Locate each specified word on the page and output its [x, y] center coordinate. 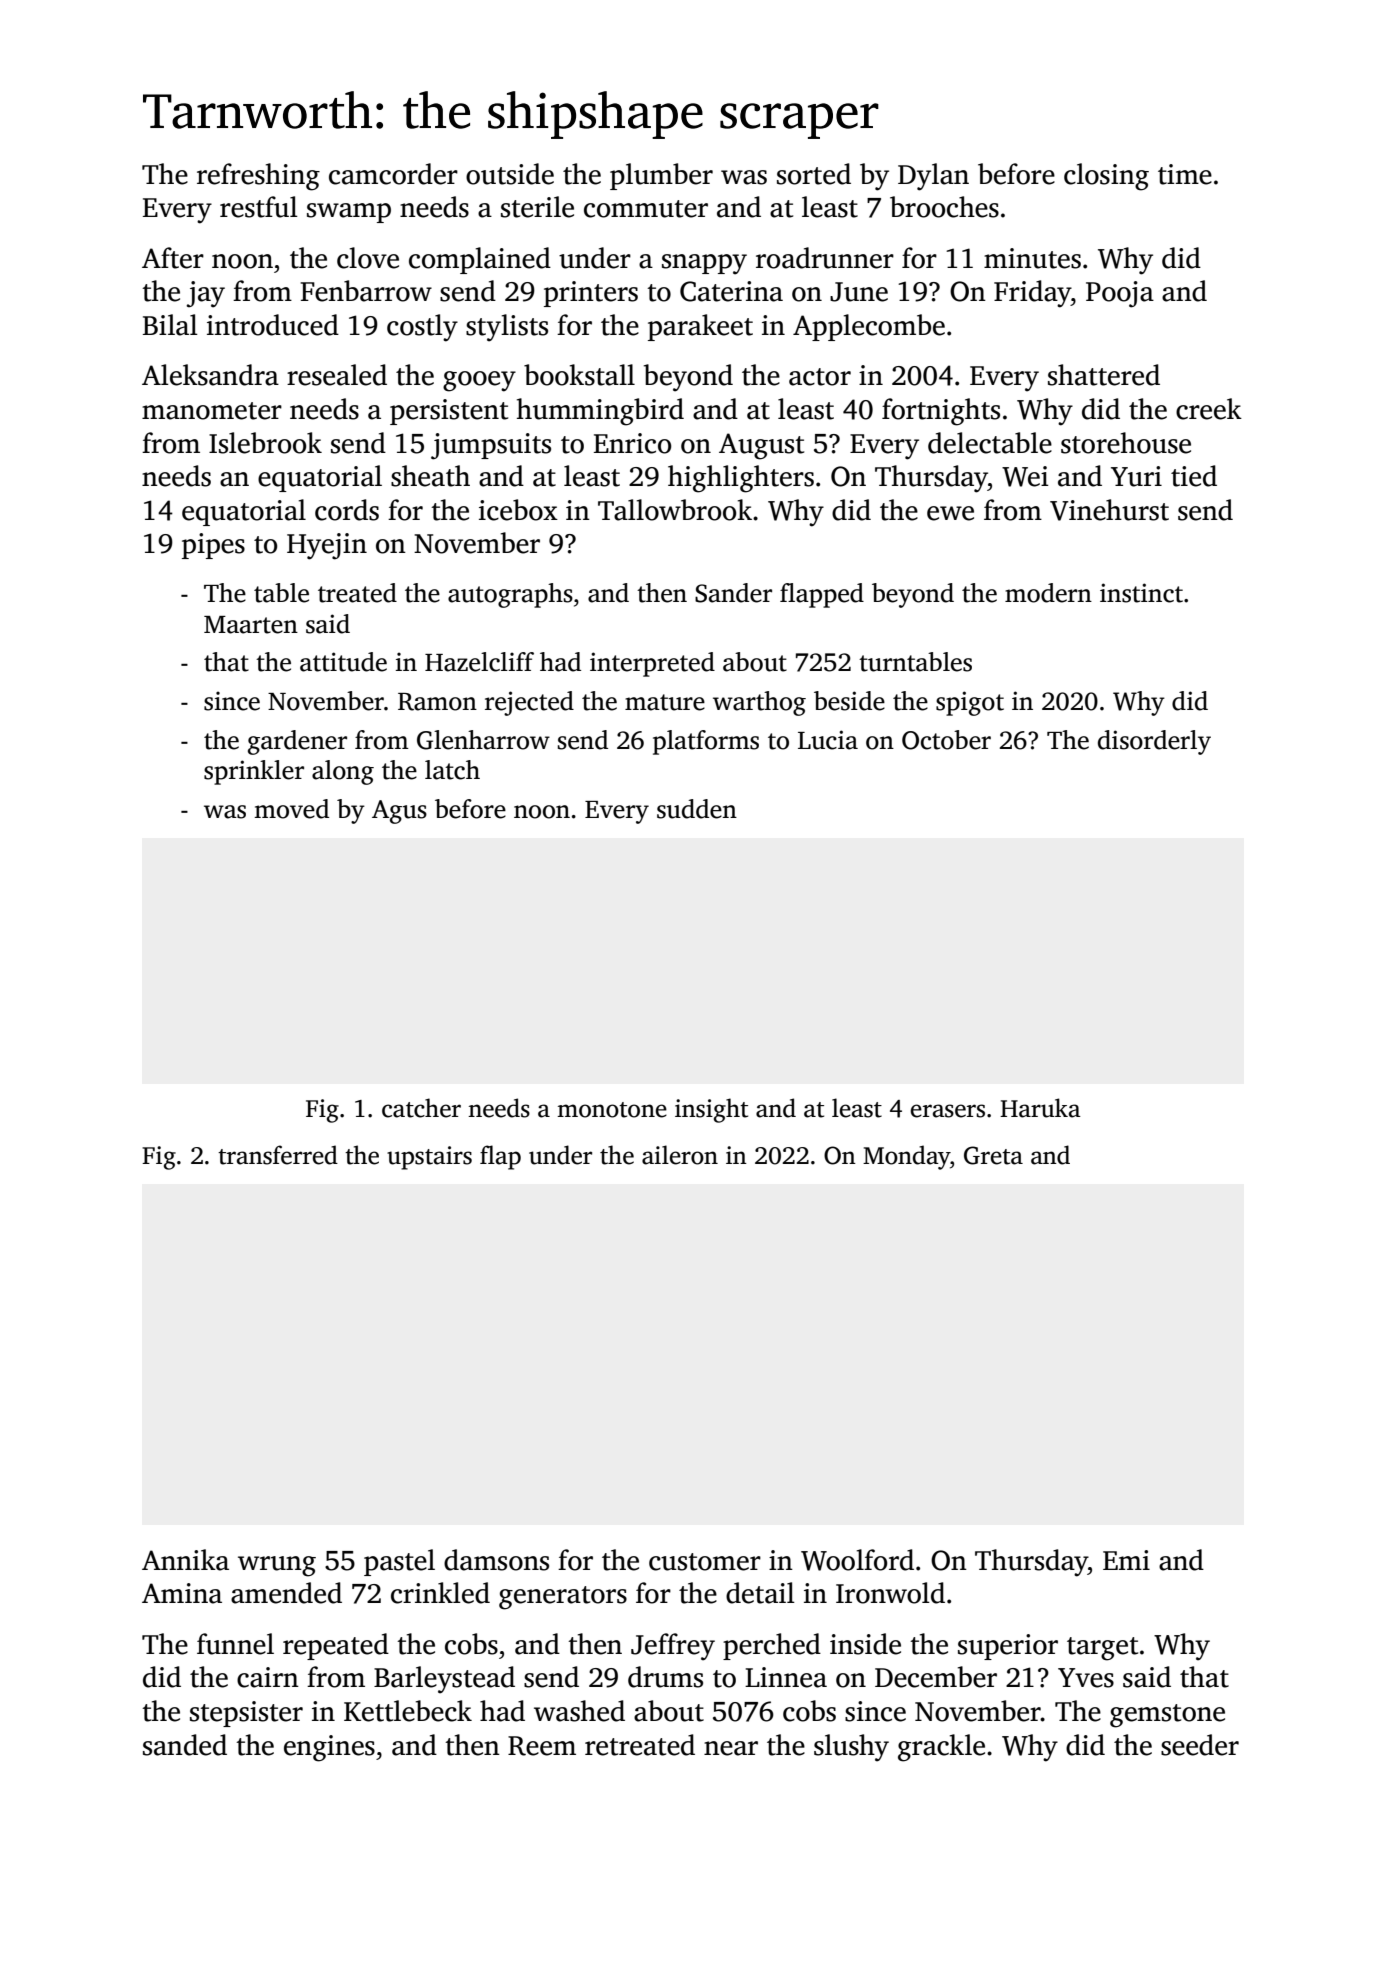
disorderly [1154, 742]
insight [711, 1110]
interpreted [652, 664]
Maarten [251, 625]
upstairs [429, 1158]
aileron [680, 1155]
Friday [1032, 294]
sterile [537, 207]
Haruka [1040, 1108]
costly [422, 328]
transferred [278, 1155]
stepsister [246, 1714]
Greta [993, 1155]
